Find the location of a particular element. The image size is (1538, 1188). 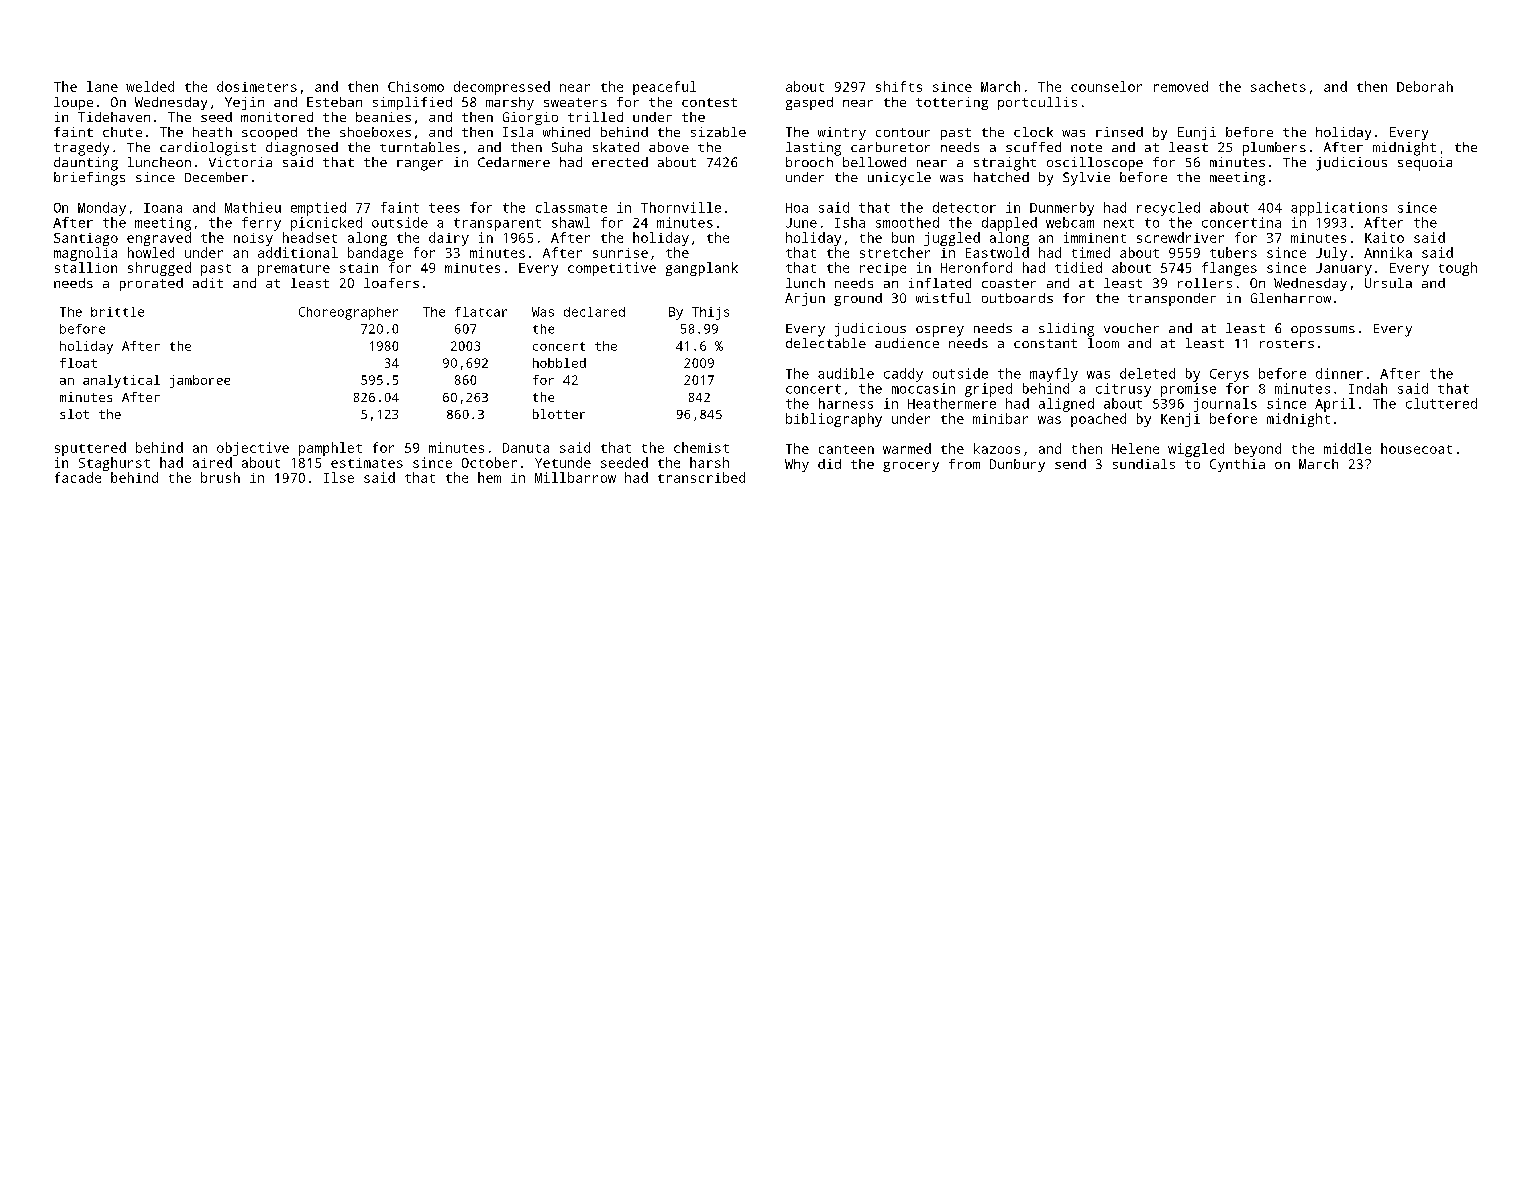

float is located at coordinates (78, 363).
